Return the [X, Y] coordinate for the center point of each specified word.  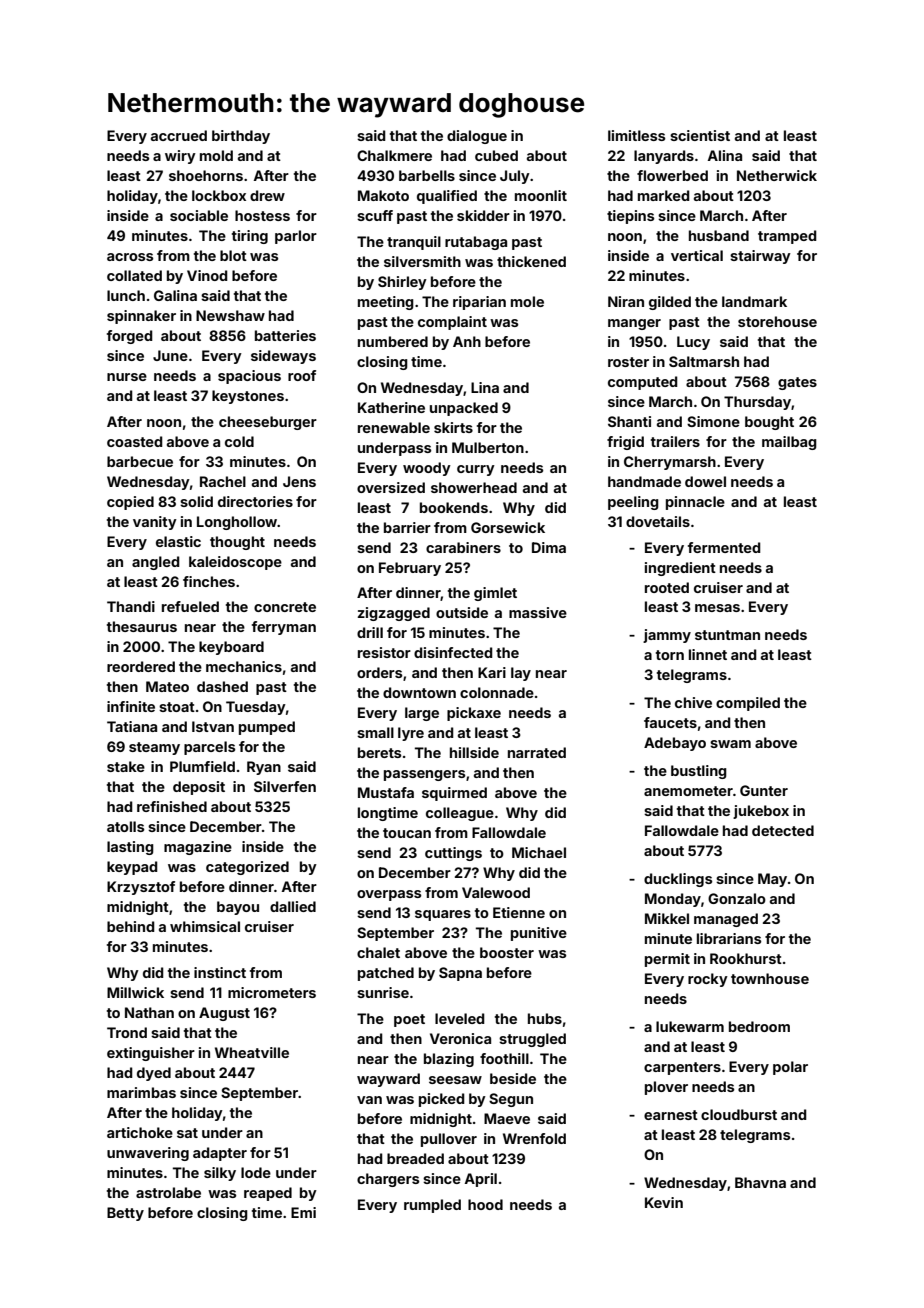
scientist [700, 135]
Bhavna [760, 1182]
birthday [241, 137]
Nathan [149, 1012]
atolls [125, 826]
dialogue [477, 137]
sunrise [383, 992]
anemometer [688, 791]
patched [386, 974]
